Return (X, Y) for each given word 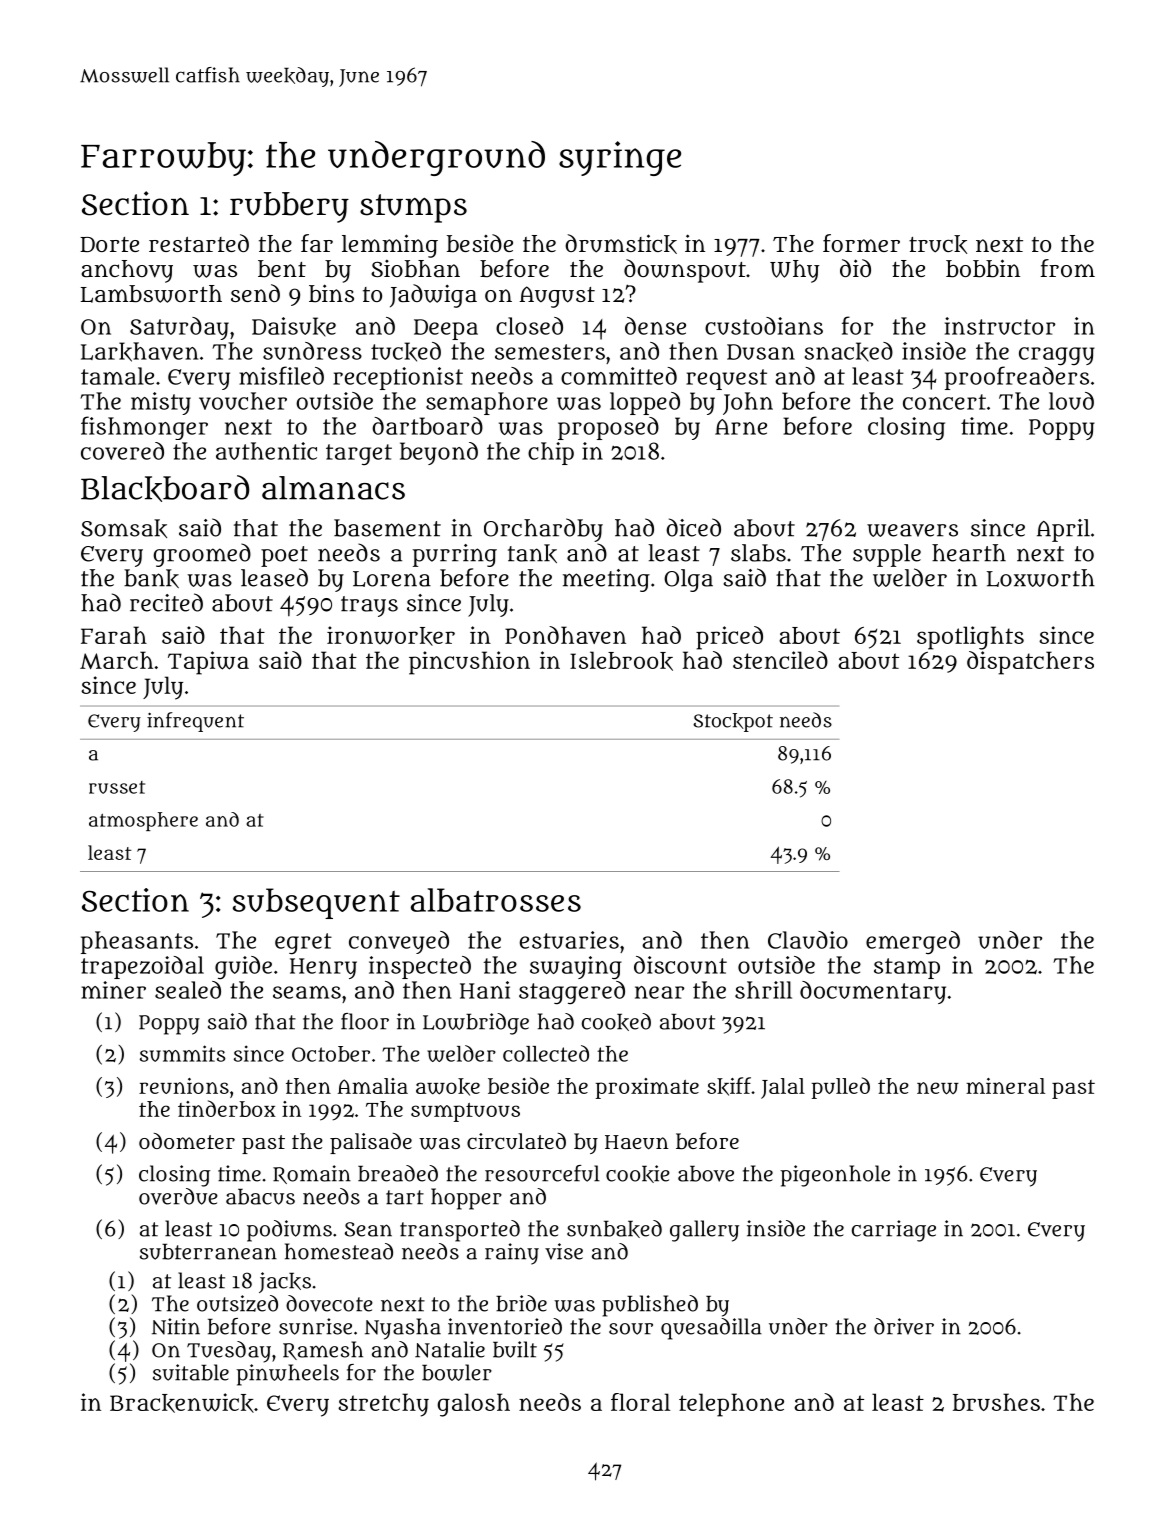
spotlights (970, 638)
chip (551, 453)
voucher (243, 401)
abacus (260, 1197)
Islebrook (621, 661)
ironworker (391, 636)
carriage (894, 1231)
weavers (912, 530)
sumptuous (465, 1112)
